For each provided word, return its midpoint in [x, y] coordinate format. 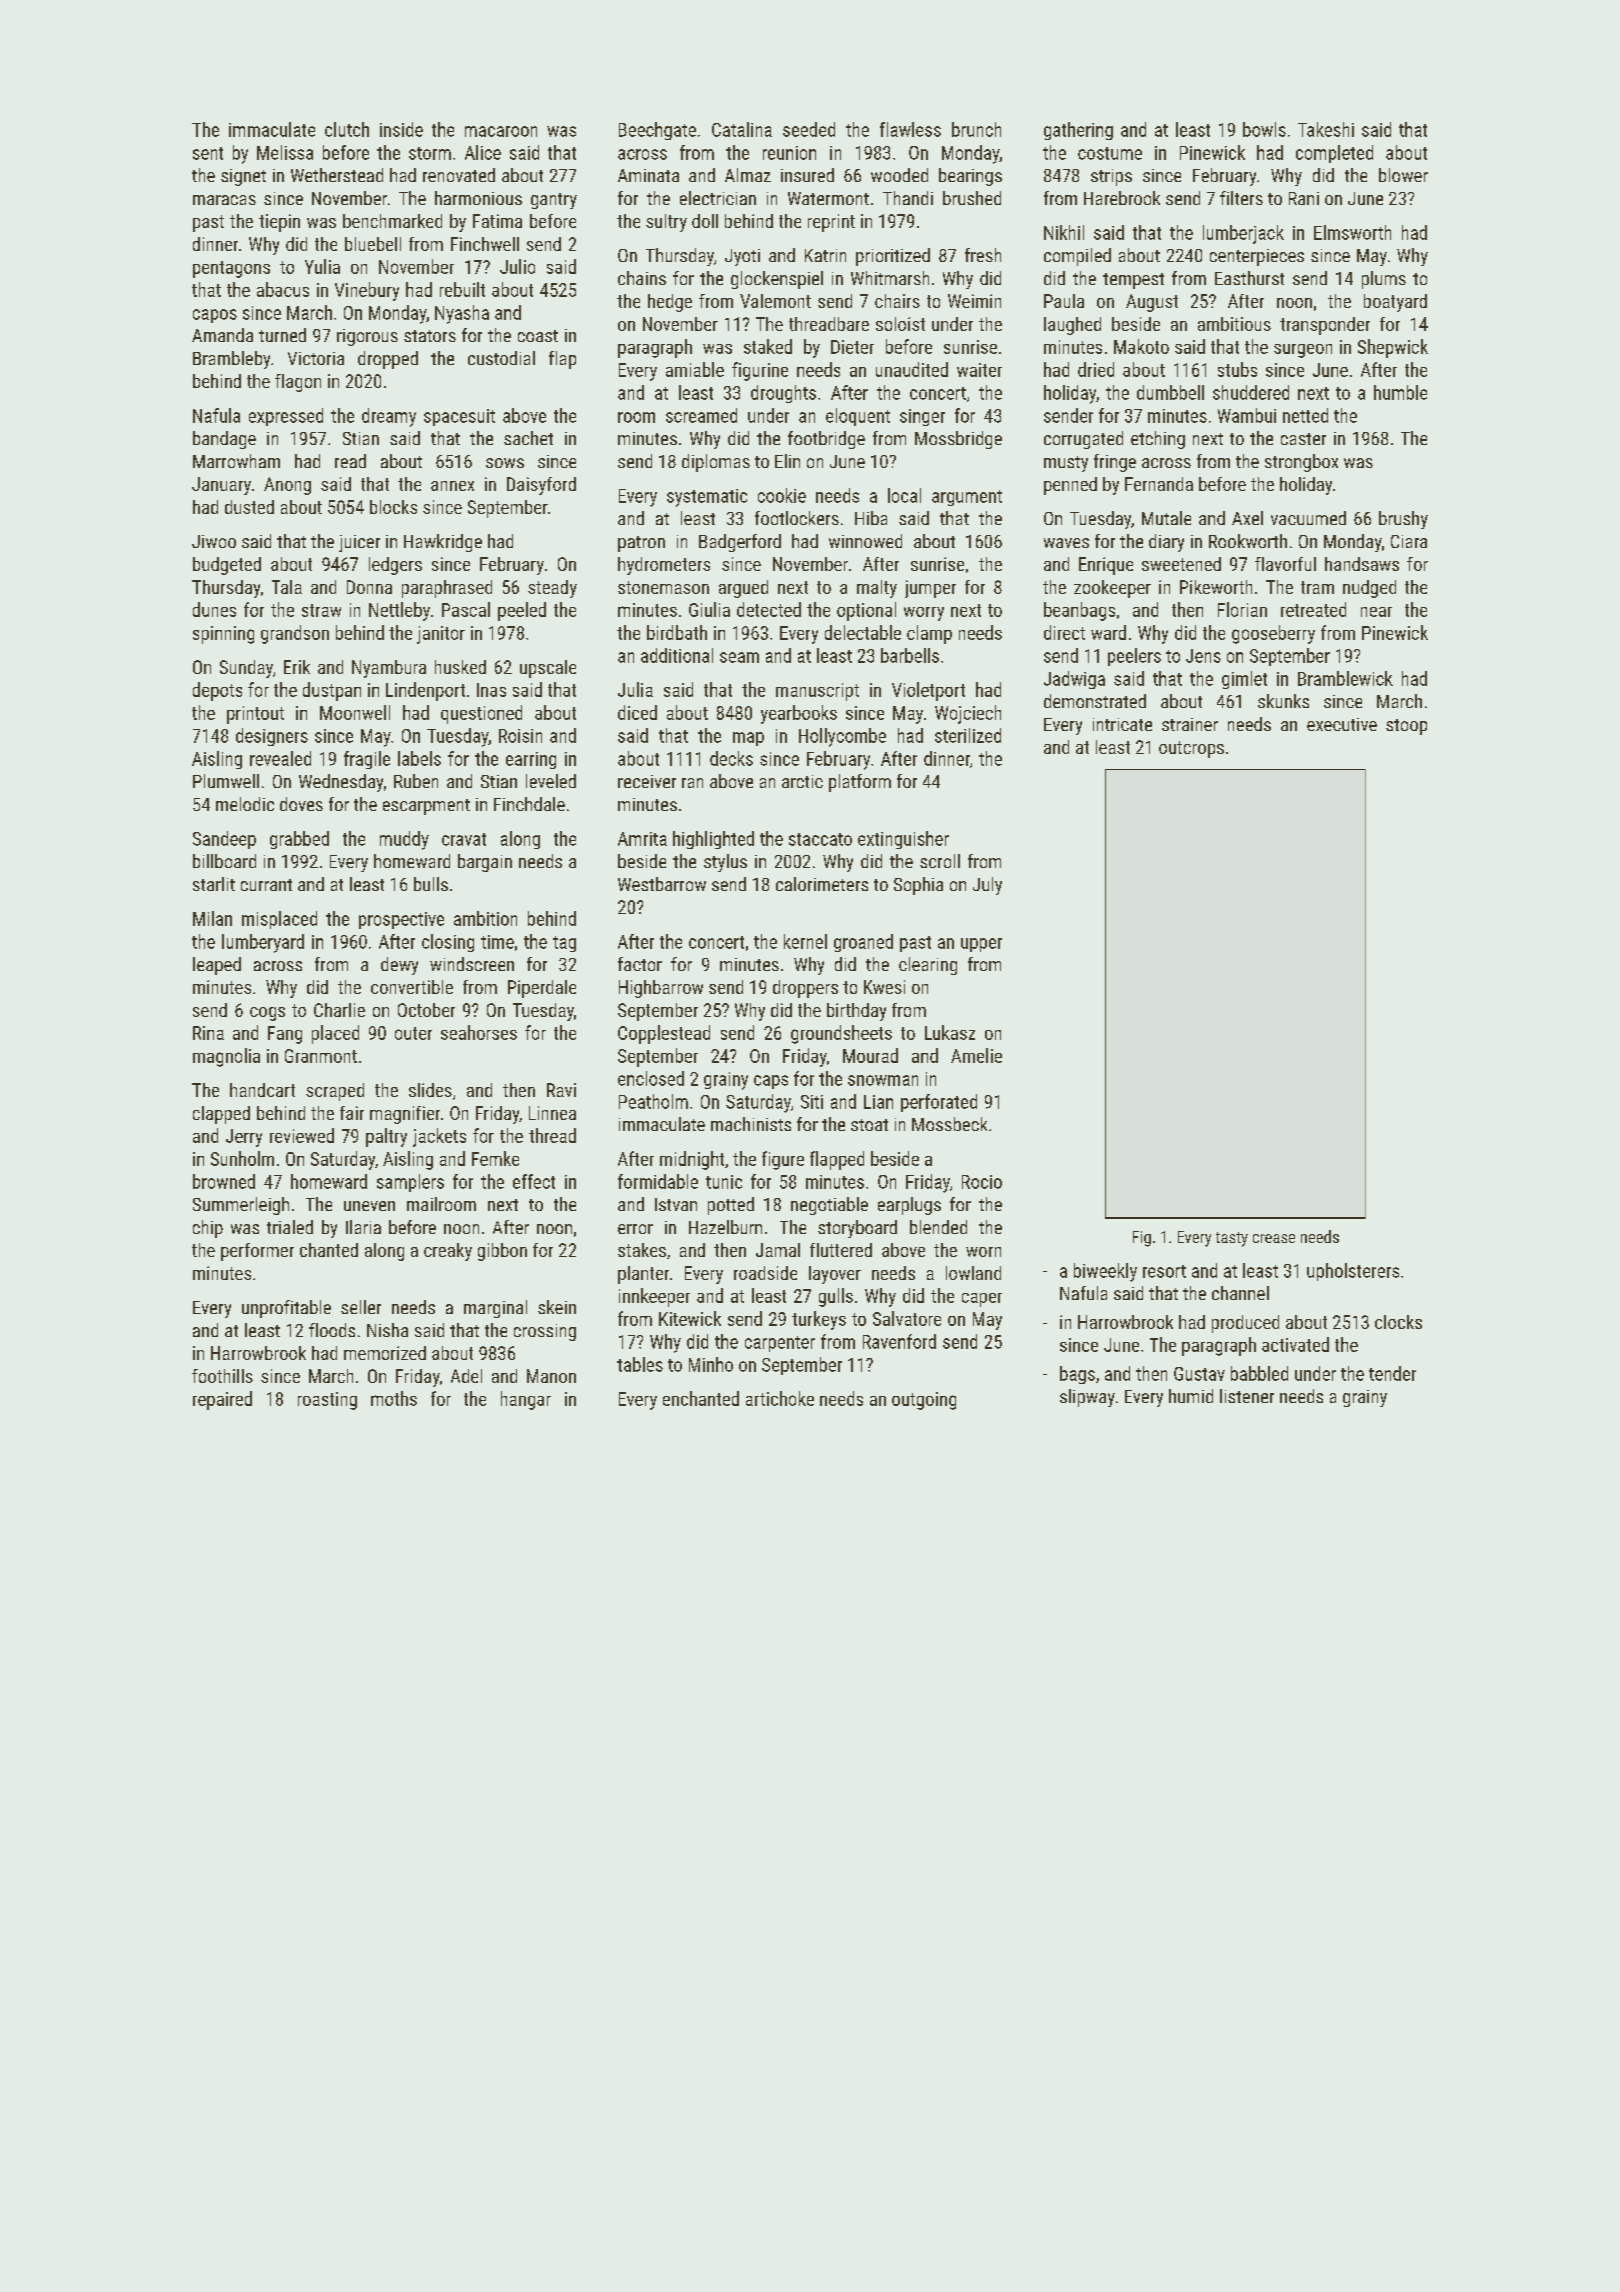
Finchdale [529, 804]
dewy [399, 966]
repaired [222, 1400]
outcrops [1191, 749]
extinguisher [903, 840]
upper [981, 945]
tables [640, 1364]
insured [807, 175]
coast [538, 336]
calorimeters [822, 884]
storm [430, 153]
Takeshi [1326, 129]
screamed [701, 415]
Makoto [1141, 346]
